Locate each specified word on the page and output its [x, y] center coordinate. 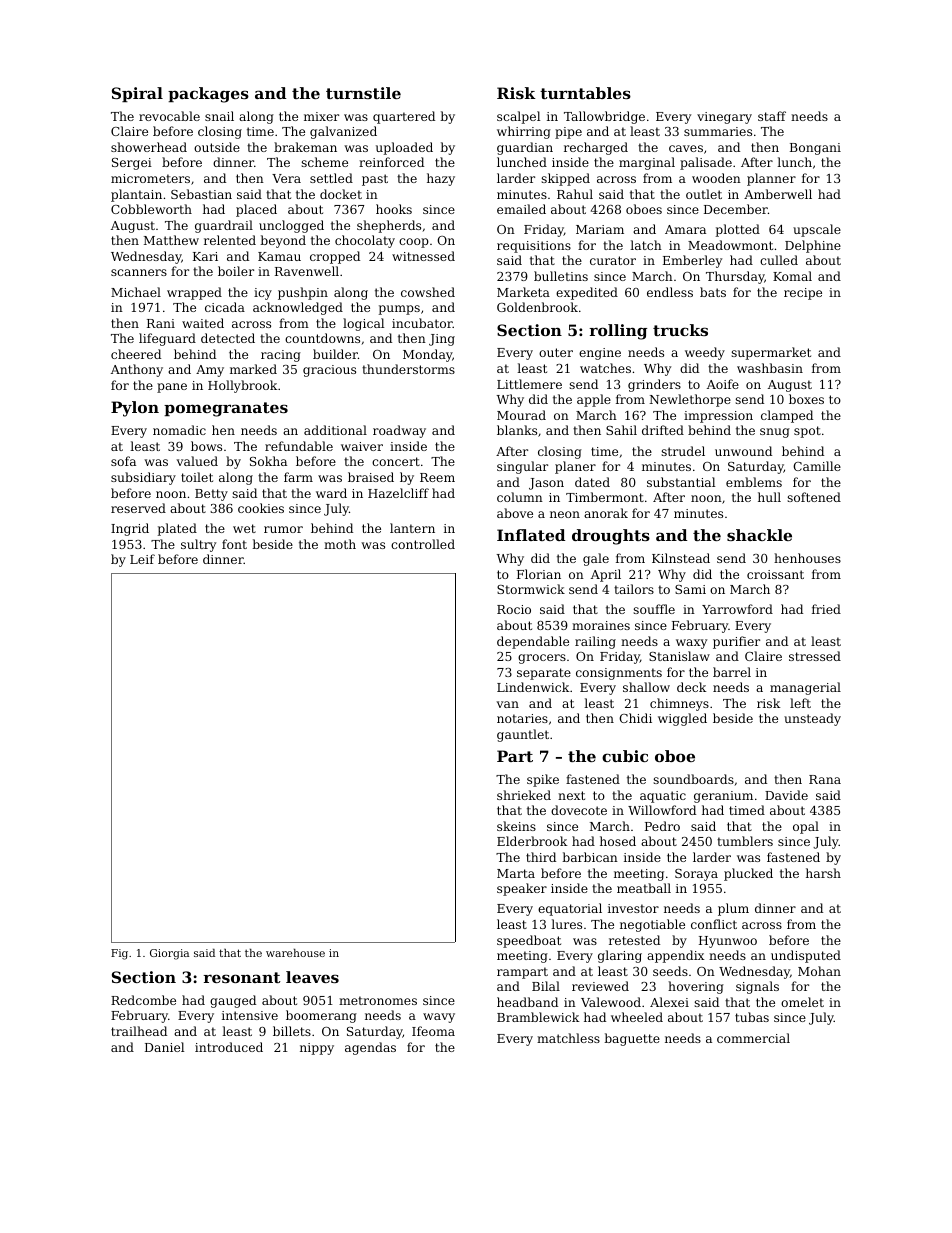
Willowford [662, 810]
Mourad [521, 415]
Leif [142, 559]
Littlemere [529, 384]
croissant [775, 574]
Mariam [600, 229]
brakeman [305, 147]
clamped [787, 416]
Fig [119, 954]
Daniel [164, 1047]
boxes [806, 399]
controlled [423, 544]
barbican [590, 857]
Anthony [137, 370]
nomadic [179, 430]
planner [771, 179]
